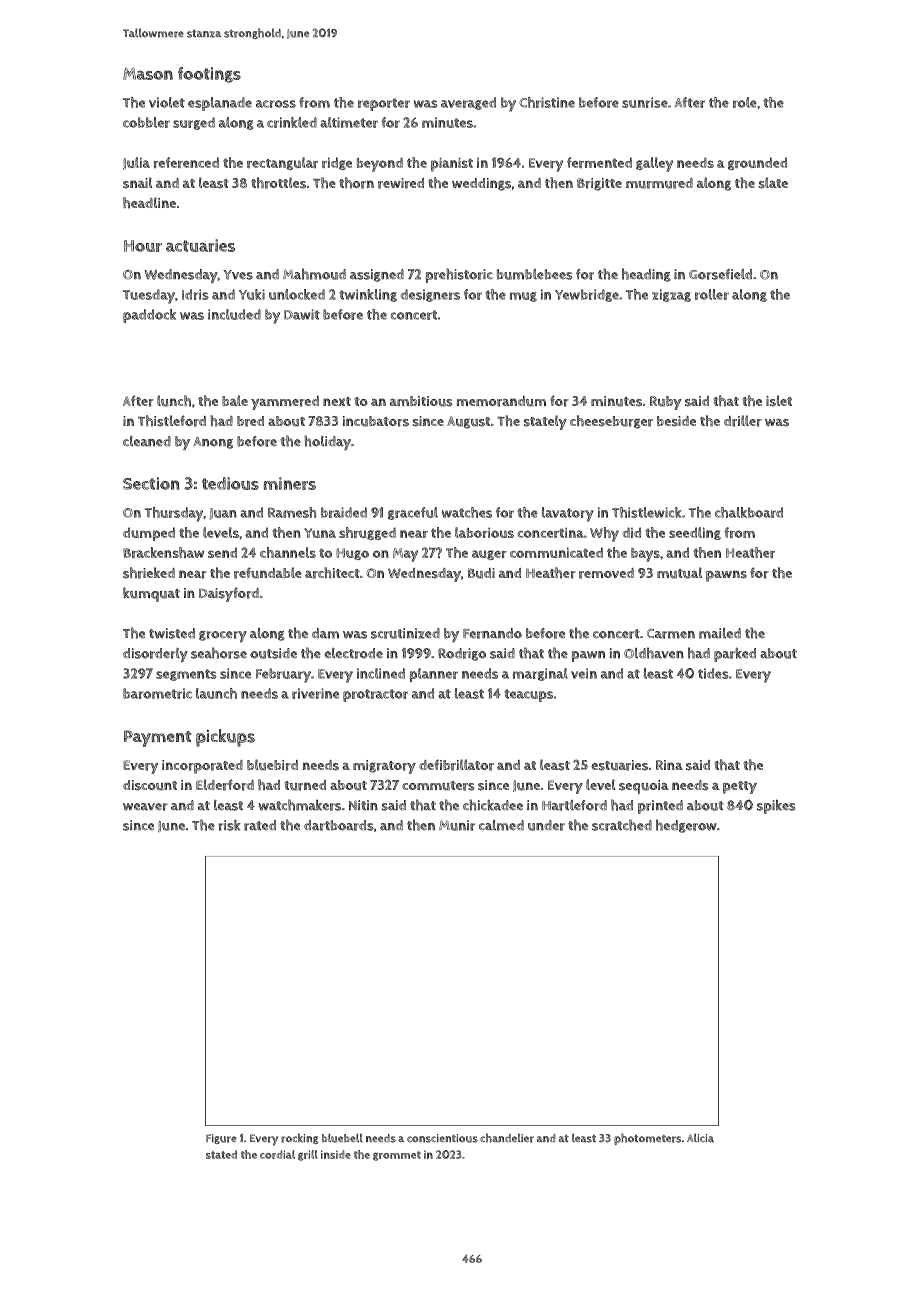 The image size is (924, 1308). What do you see at coordinates (230, 483) in the screenshot?
I see `tedious` at bounding box center [230, 483].
